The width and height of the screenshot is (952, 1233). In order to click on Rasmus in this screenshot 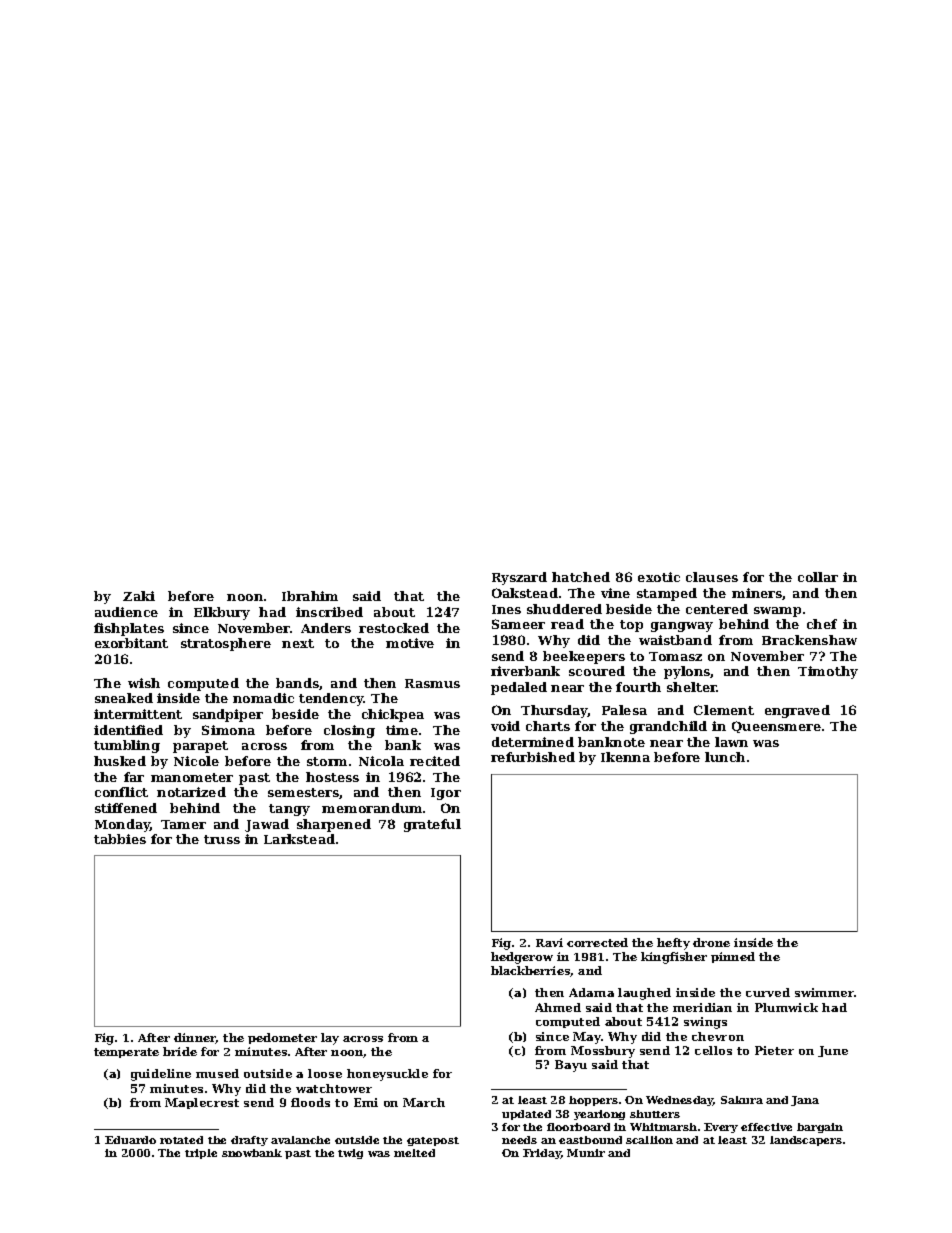, I will do `click(432, 683)`.
